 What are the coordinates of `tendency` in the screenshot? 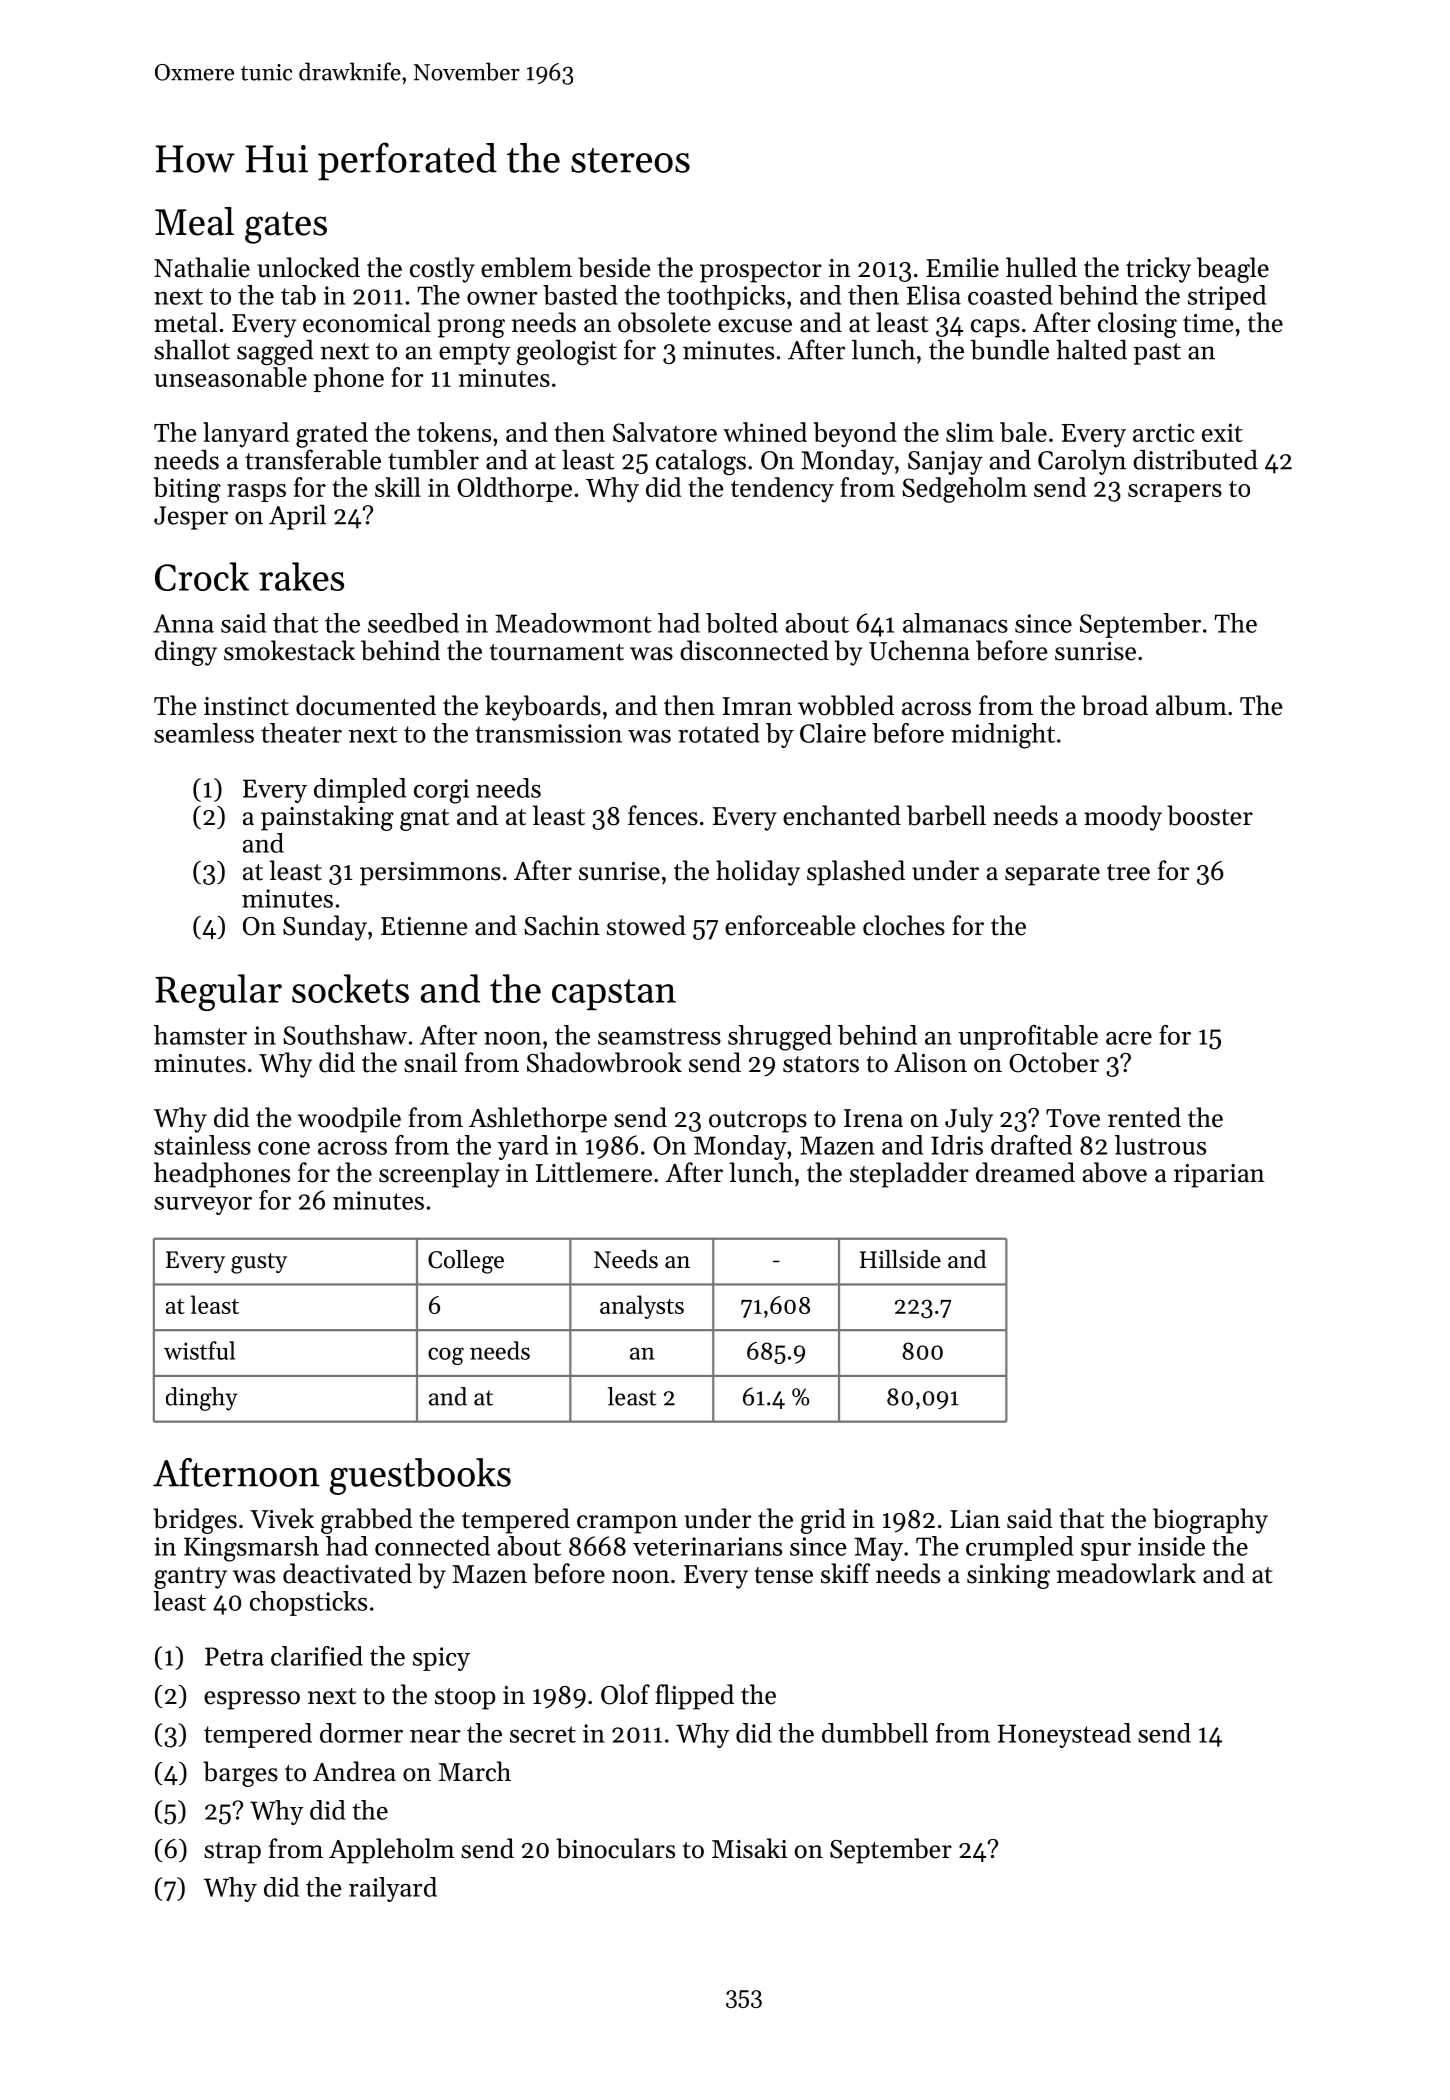 It's located at (782, 490).
